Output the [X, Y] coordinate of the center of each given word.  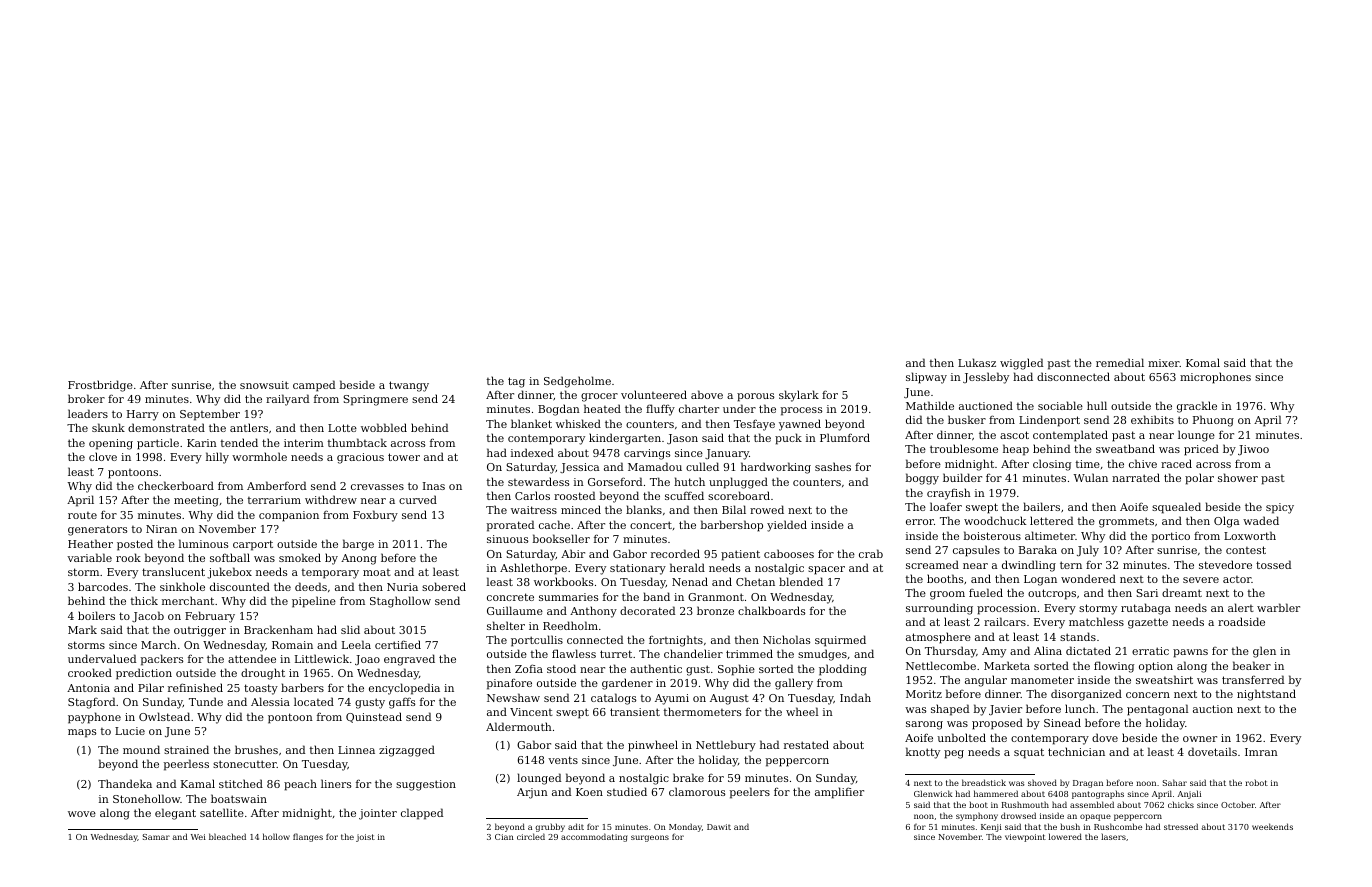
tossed [1273, 564]
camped [314, 386]
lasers [1113, 837]
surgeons [650, 838]
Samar [156, 837]
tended [239, 442]
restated [806, 744]
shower [1238, 477]
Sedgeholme [577, 382]
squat [1029, 753]
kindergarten [625, 439]
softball [230, 557]
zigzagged [407, 751]
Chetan [755, 581]
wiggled [1021, 364]
